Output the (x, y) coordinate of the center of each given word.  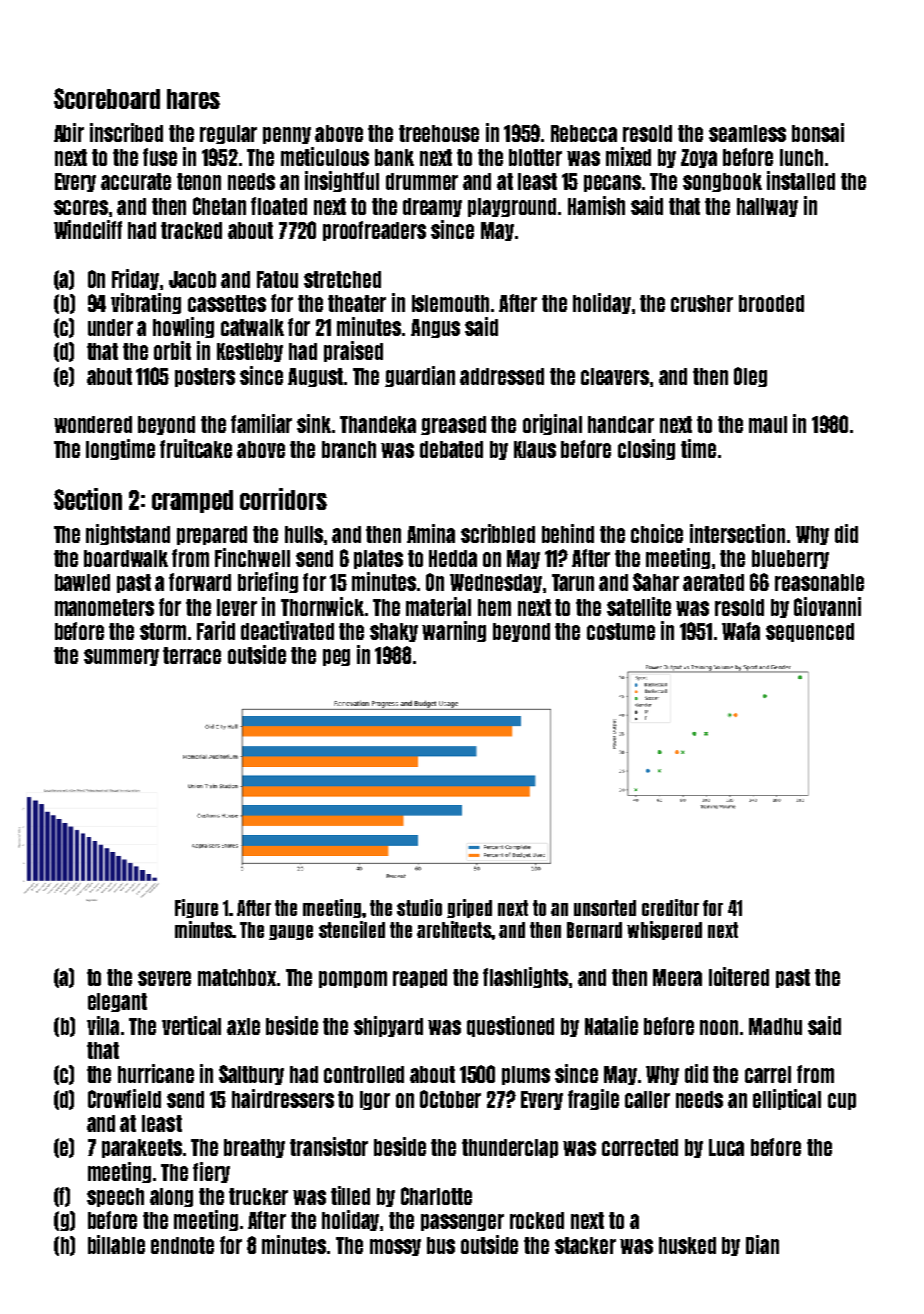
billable (116, 1244)
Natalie (611, 1025)
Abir (69, 132)
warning (454, 631)
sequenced (810, 632)
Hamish (596, 205)
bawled (82, 582)
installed (801, 180)
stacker (585, 1245)
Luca (726, 1147)
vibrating (146, 303)
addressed (502, 376)
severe (164, 978)
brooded (771, 303)
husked (687, 1245)
